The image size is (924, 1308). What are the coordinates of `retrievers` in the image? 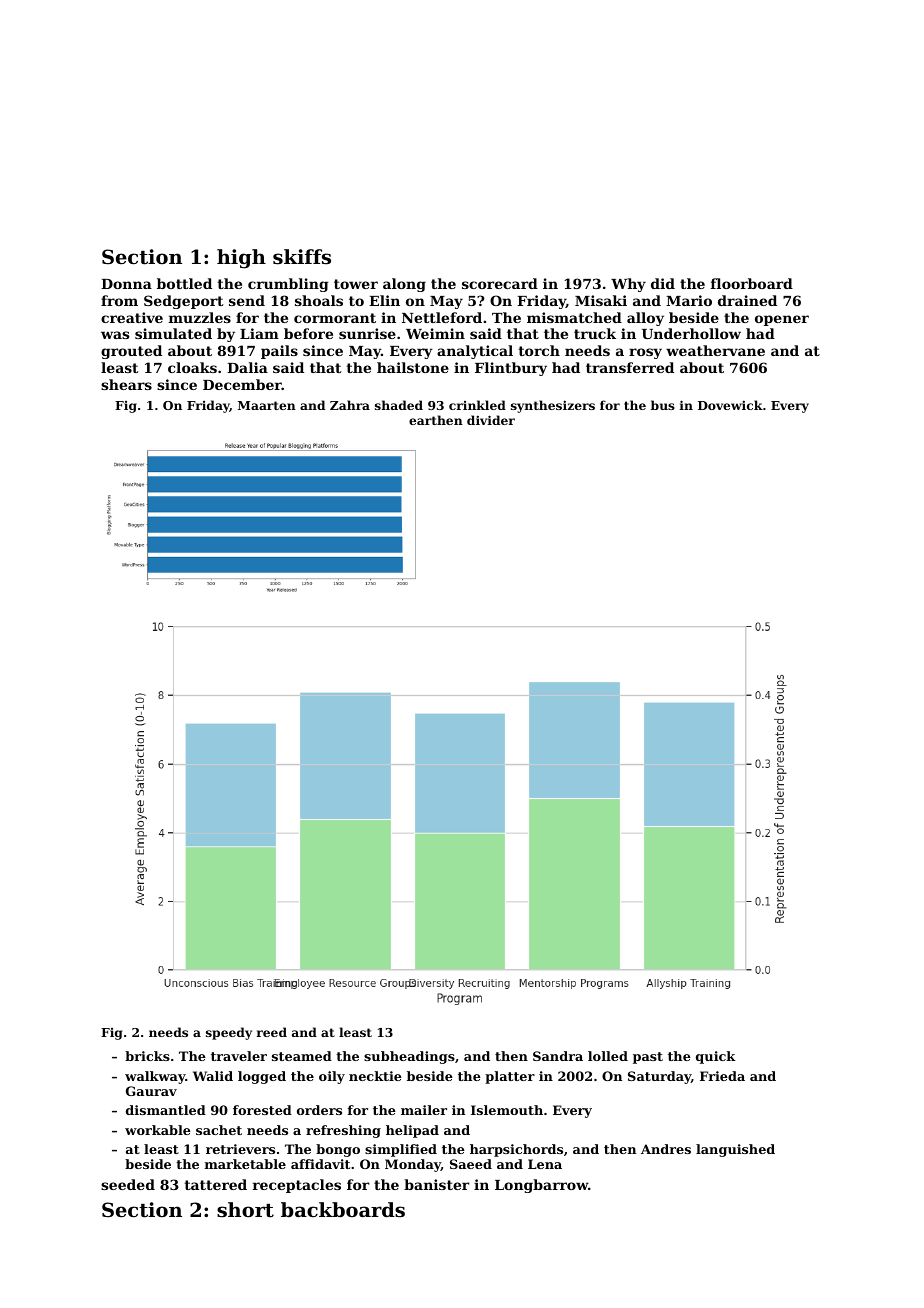 It's located at (240, 1149).
